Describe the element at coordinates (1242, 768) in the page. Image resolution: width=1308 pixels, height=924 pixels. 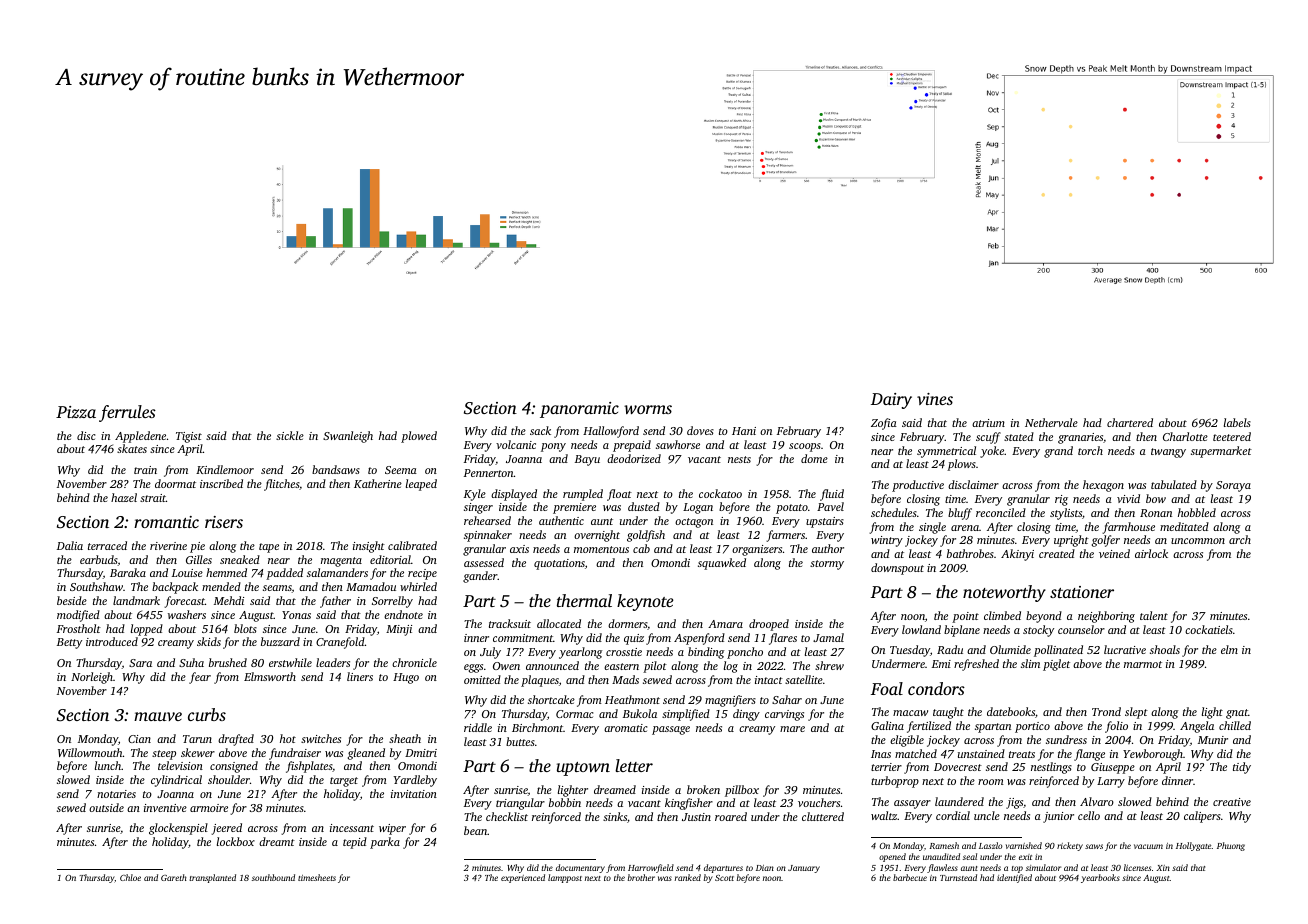
I see `tidy` at that location.
